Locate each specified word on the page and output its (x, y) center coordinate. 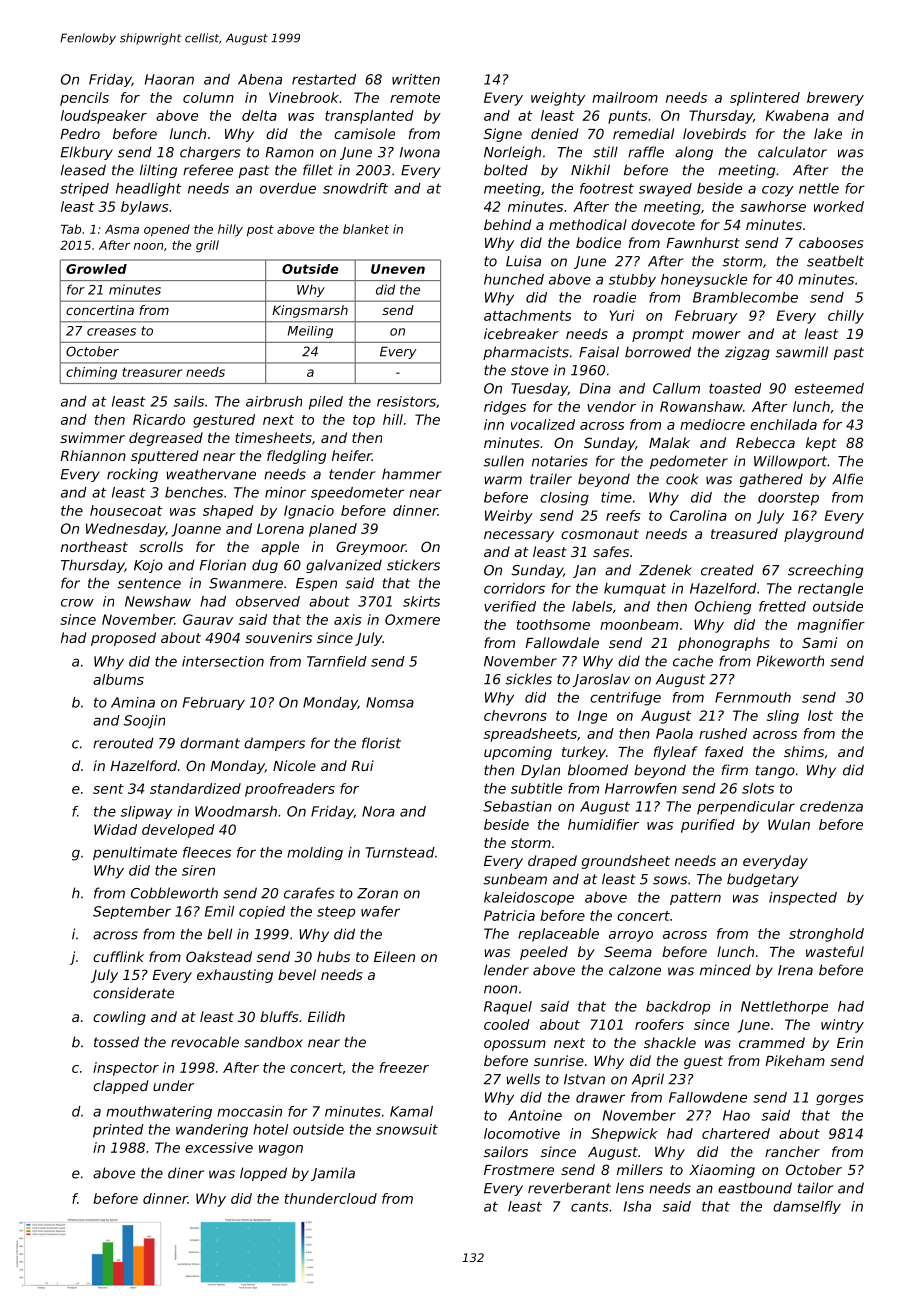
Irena (795, 970)
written (416, 79)
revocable (205, 1042)
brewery (835, 99)
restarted (324, 79)
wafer (380, 911)
